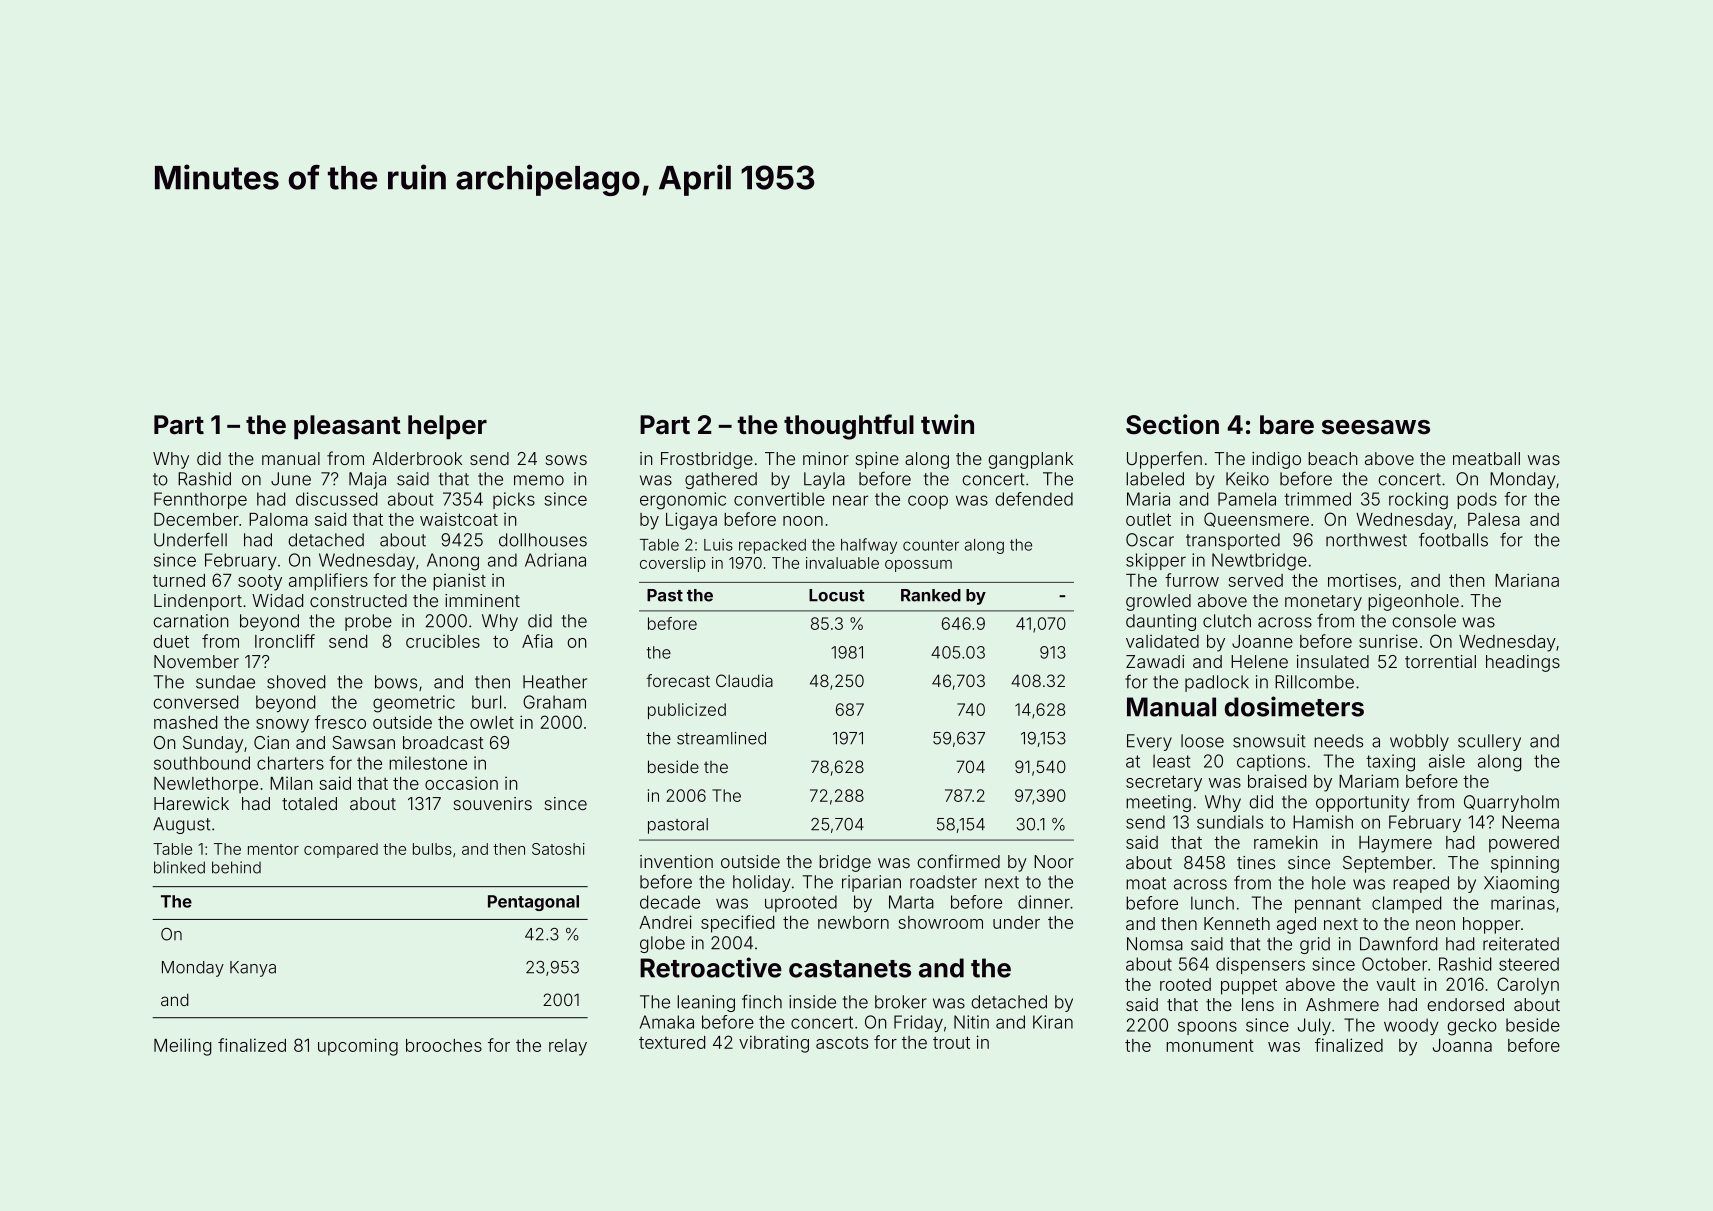 The width and height of the image is (1713, 1211). I want to click on captions, so click(1271, 762).
